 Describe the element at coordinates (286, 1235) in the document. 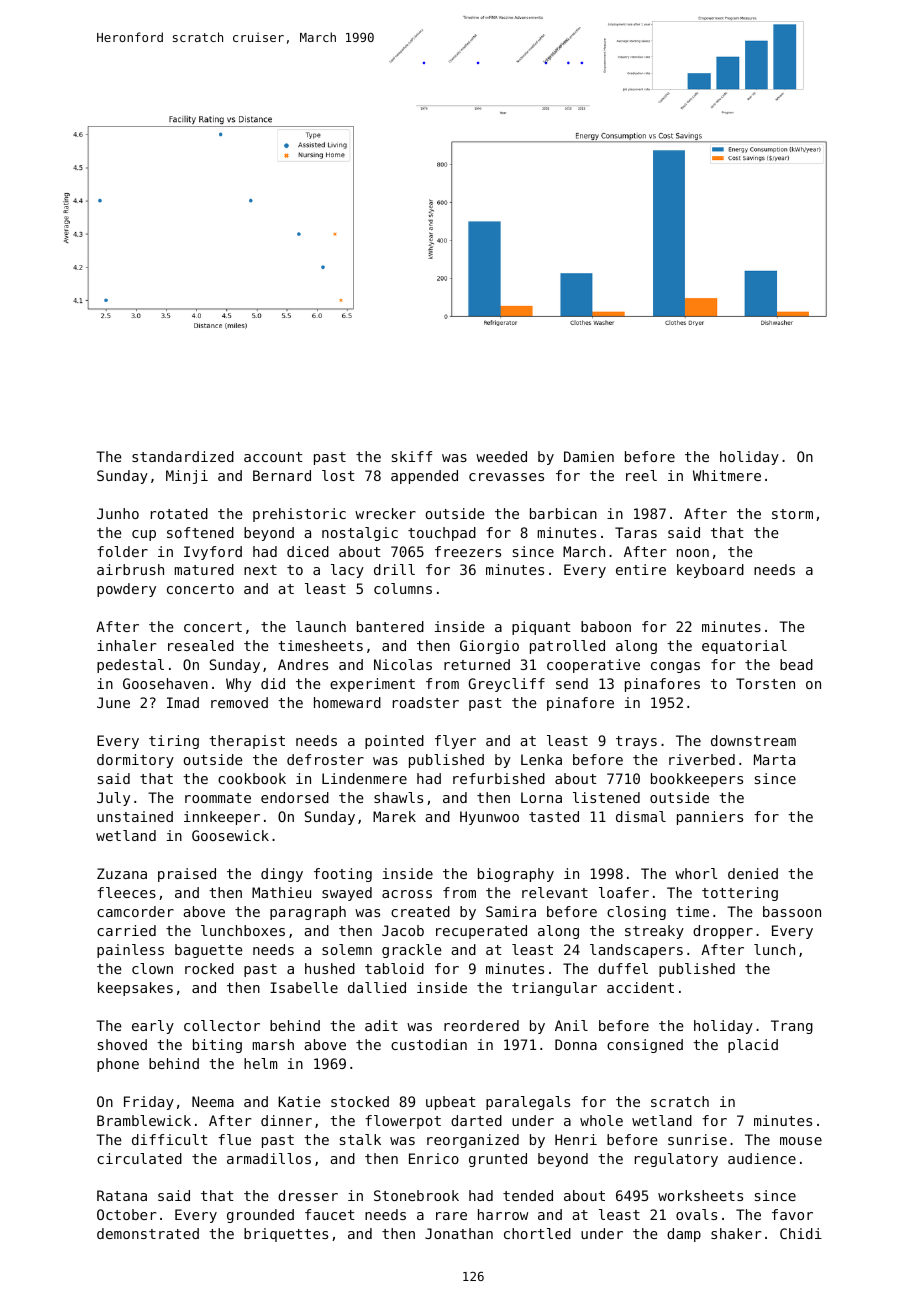

I see `briquettes` at that location.
